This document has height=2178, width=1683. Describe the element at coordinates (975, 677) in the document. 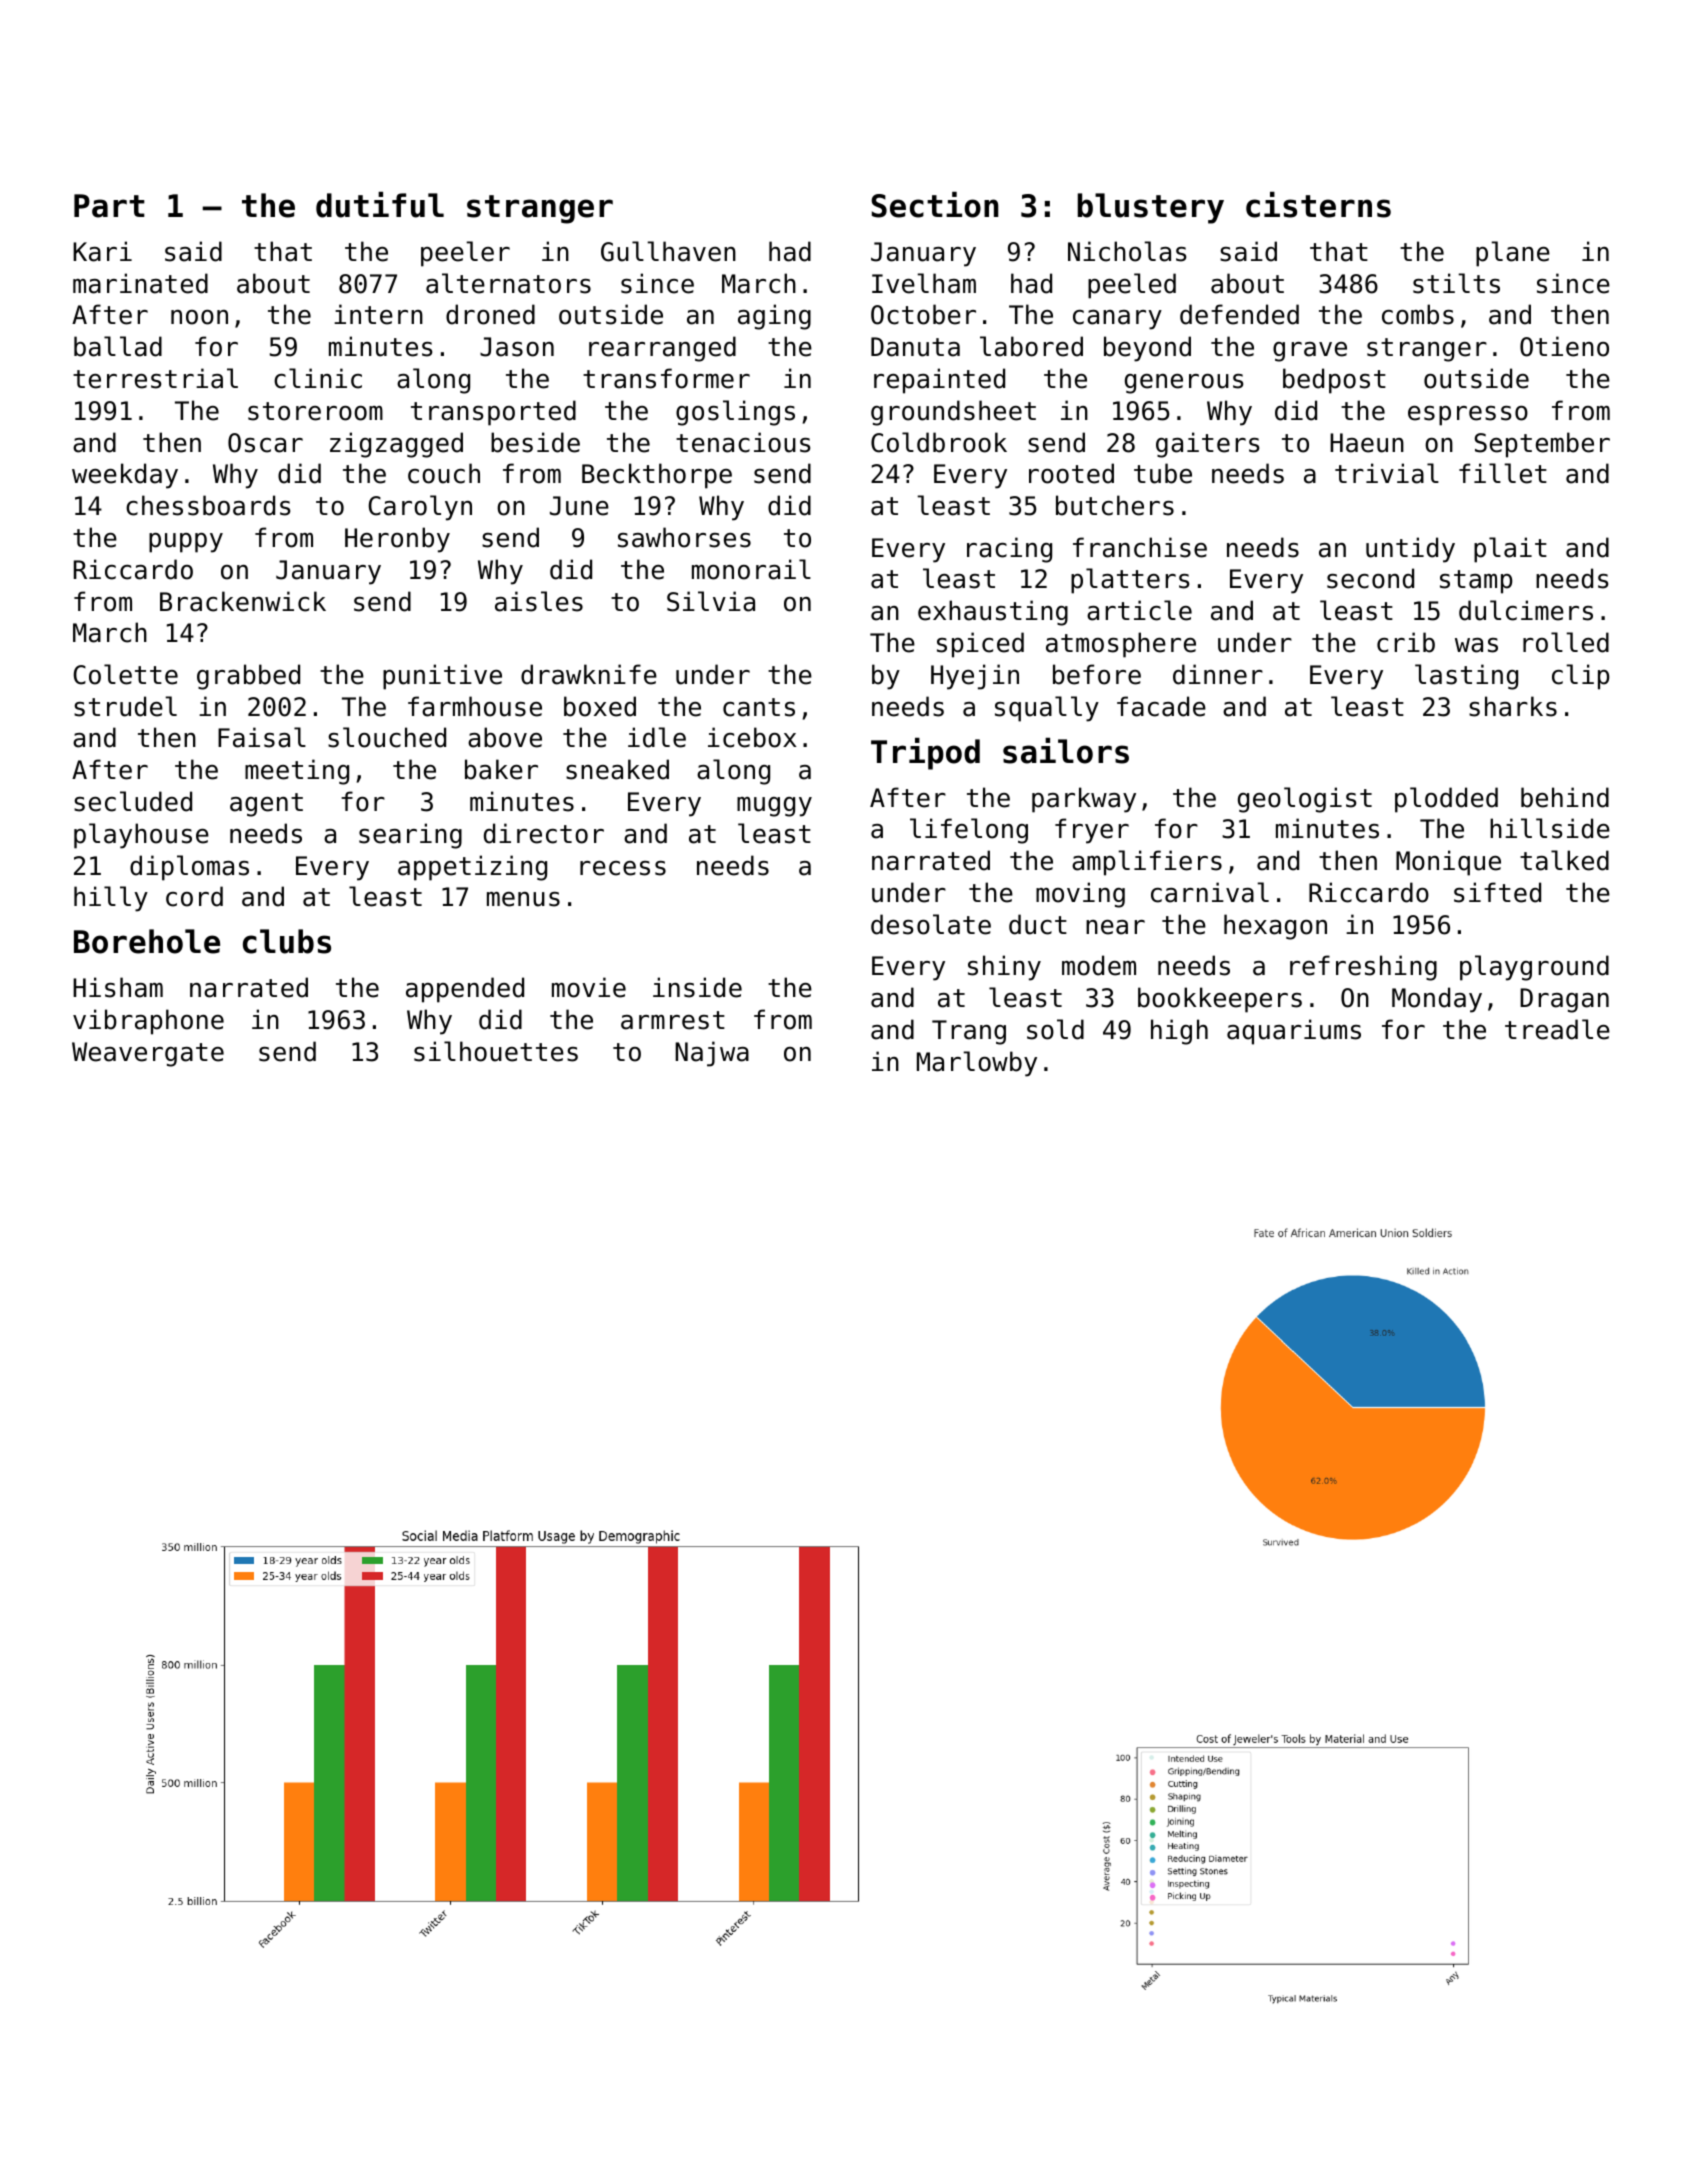

I see `Hyejin` at that location.
